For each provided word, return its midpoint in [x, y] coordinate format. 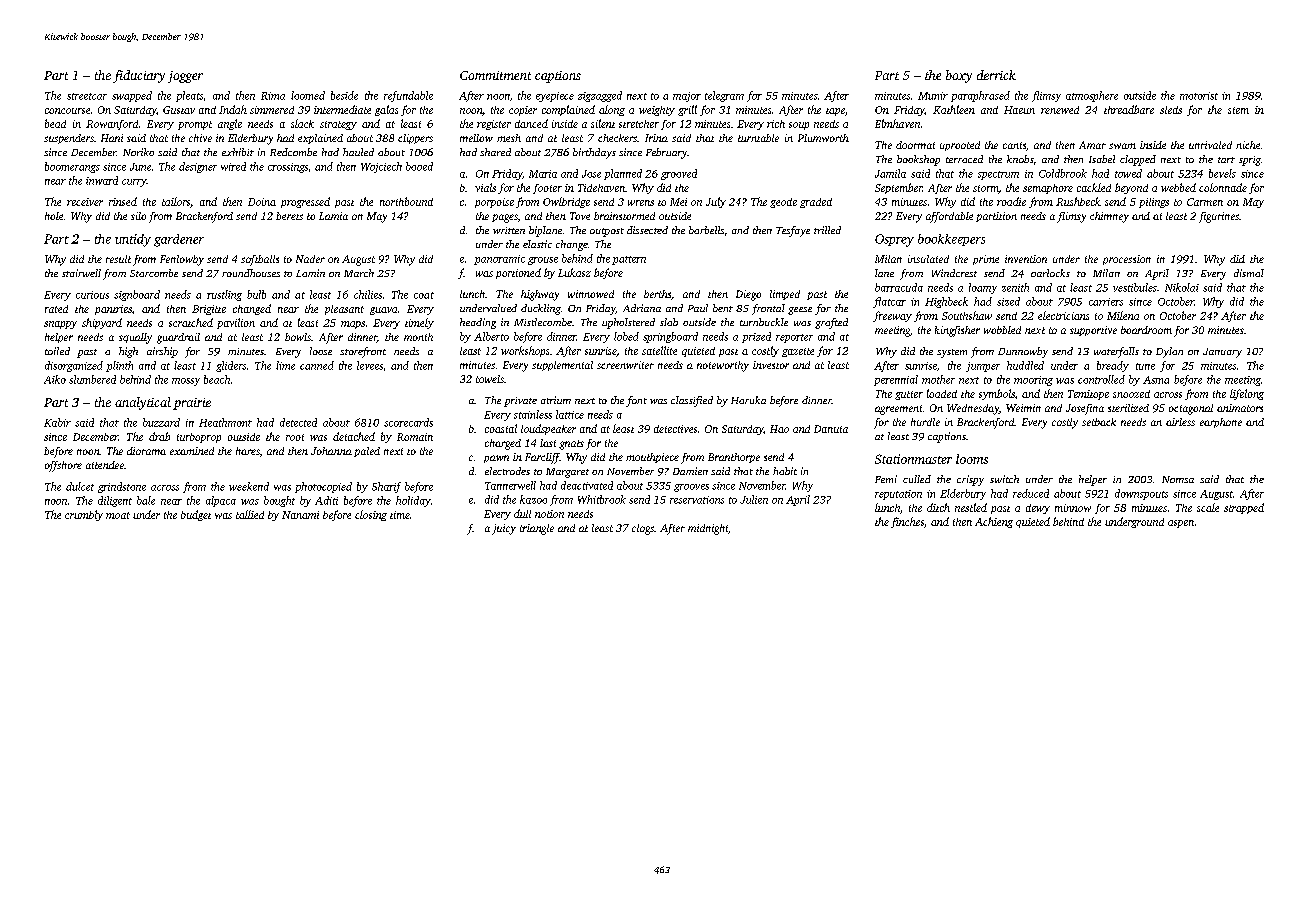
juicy [504, 529]
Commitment [495, 75]
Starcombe [154, 273]
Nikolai [1182, 287]
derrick [996, 75]
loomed [308, 95]
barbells [706, 230]
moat [118, 515]
